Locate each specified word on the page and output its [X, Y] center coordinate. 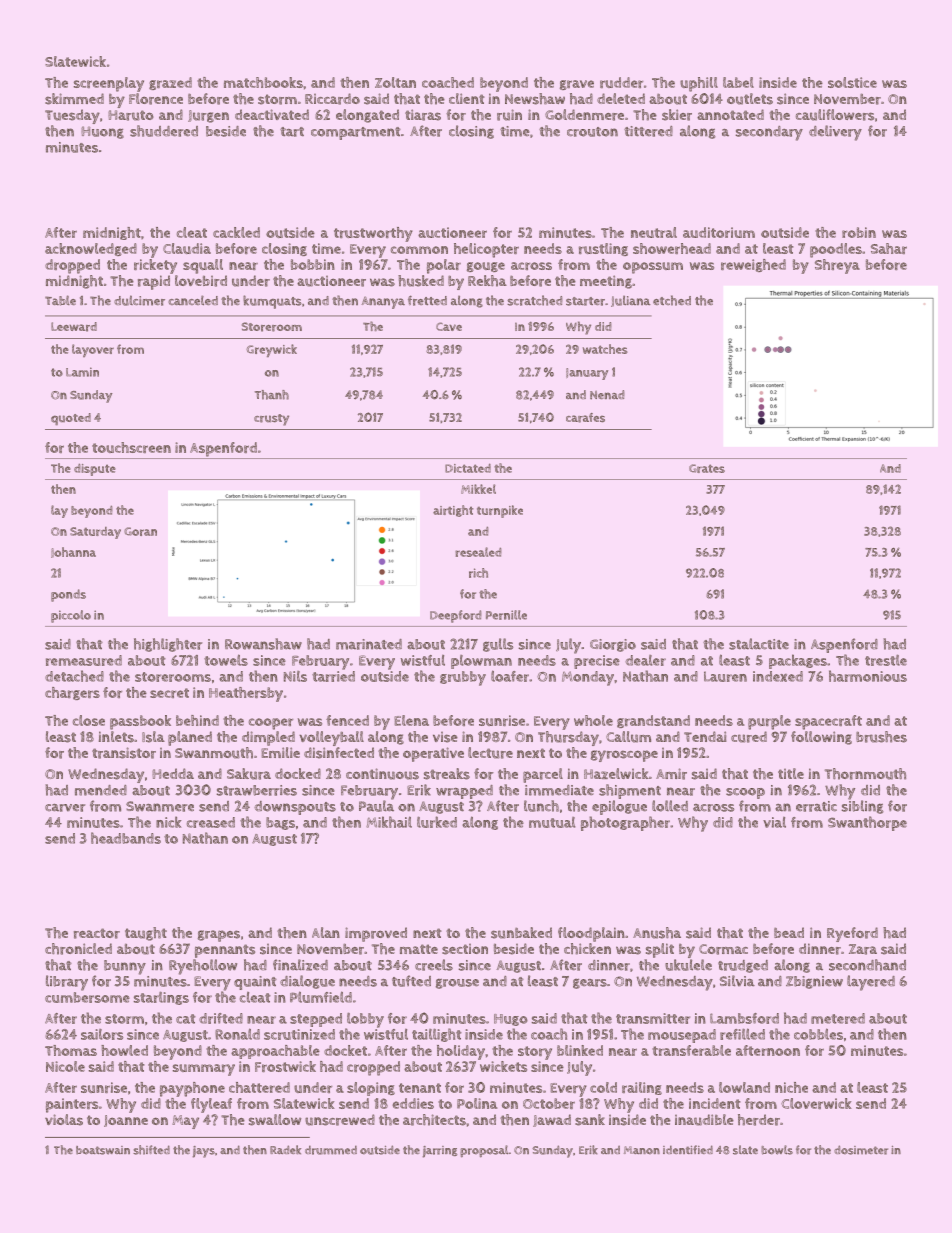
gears [590, 984]
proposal [484, 1151]
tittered [648, 131]
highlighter [168, 645]
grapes [219, 936]
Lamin [82, 372]
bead [789, 932]
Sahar [889, 248]
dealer [645, 660]
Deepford [456, 616]
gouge [486, 267]
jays [204, 1152]
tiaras [423, 115]
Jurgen [208, 116]
